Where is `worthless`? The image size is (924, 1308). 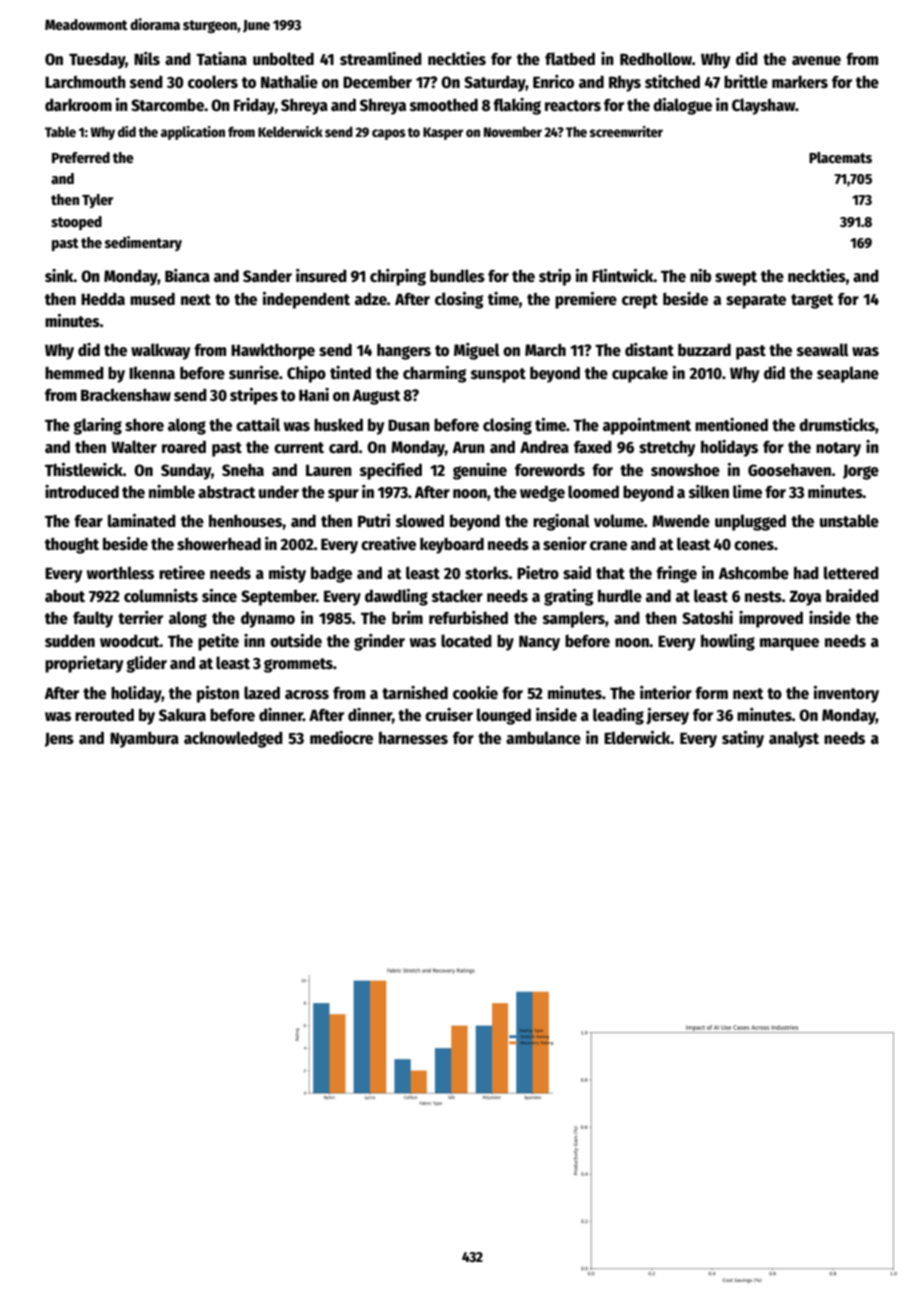
worthless is located at coordinates (120, 572).
